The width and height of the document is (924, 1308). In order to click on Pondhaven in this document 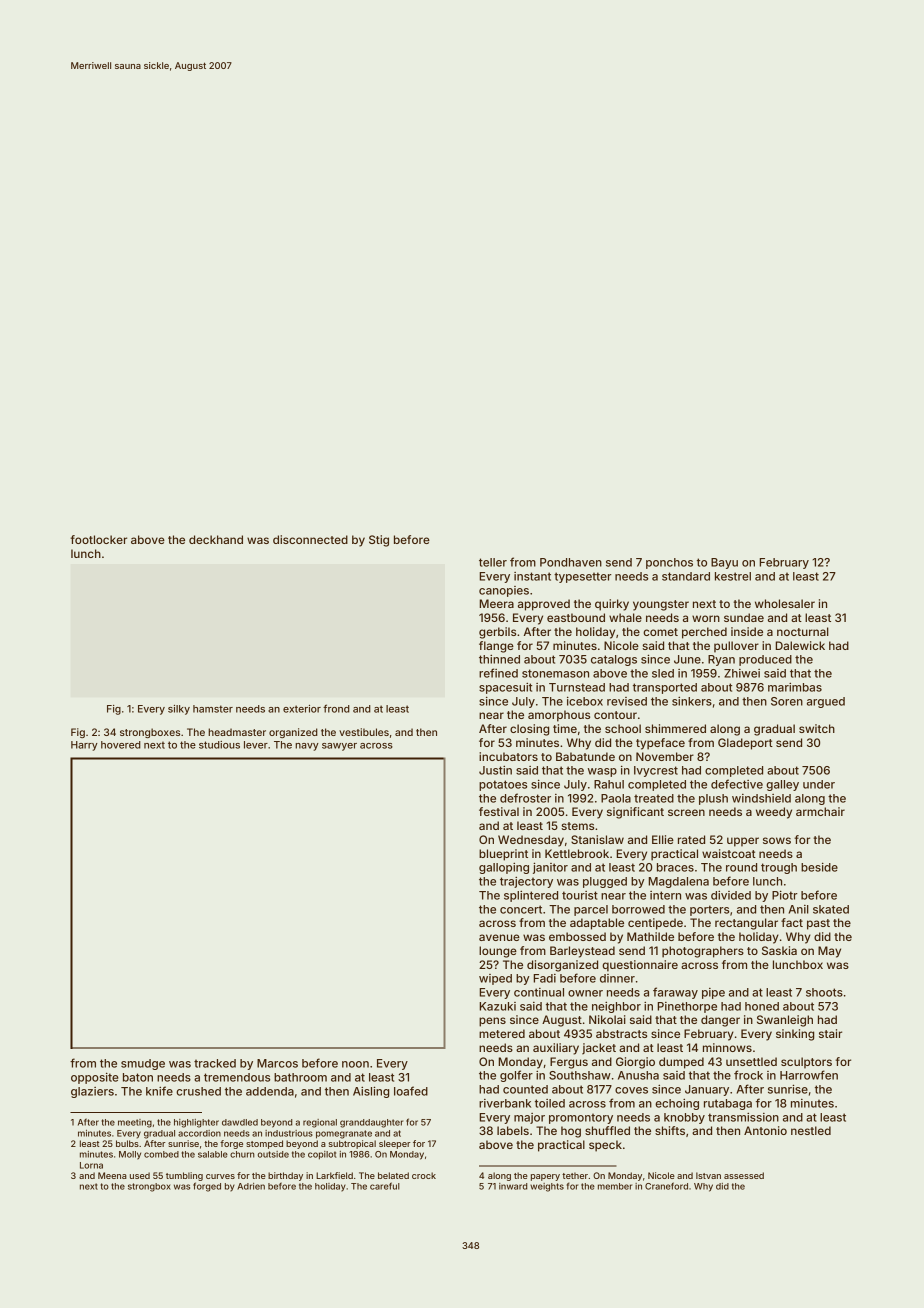, I will do `click(571, 562)`.
